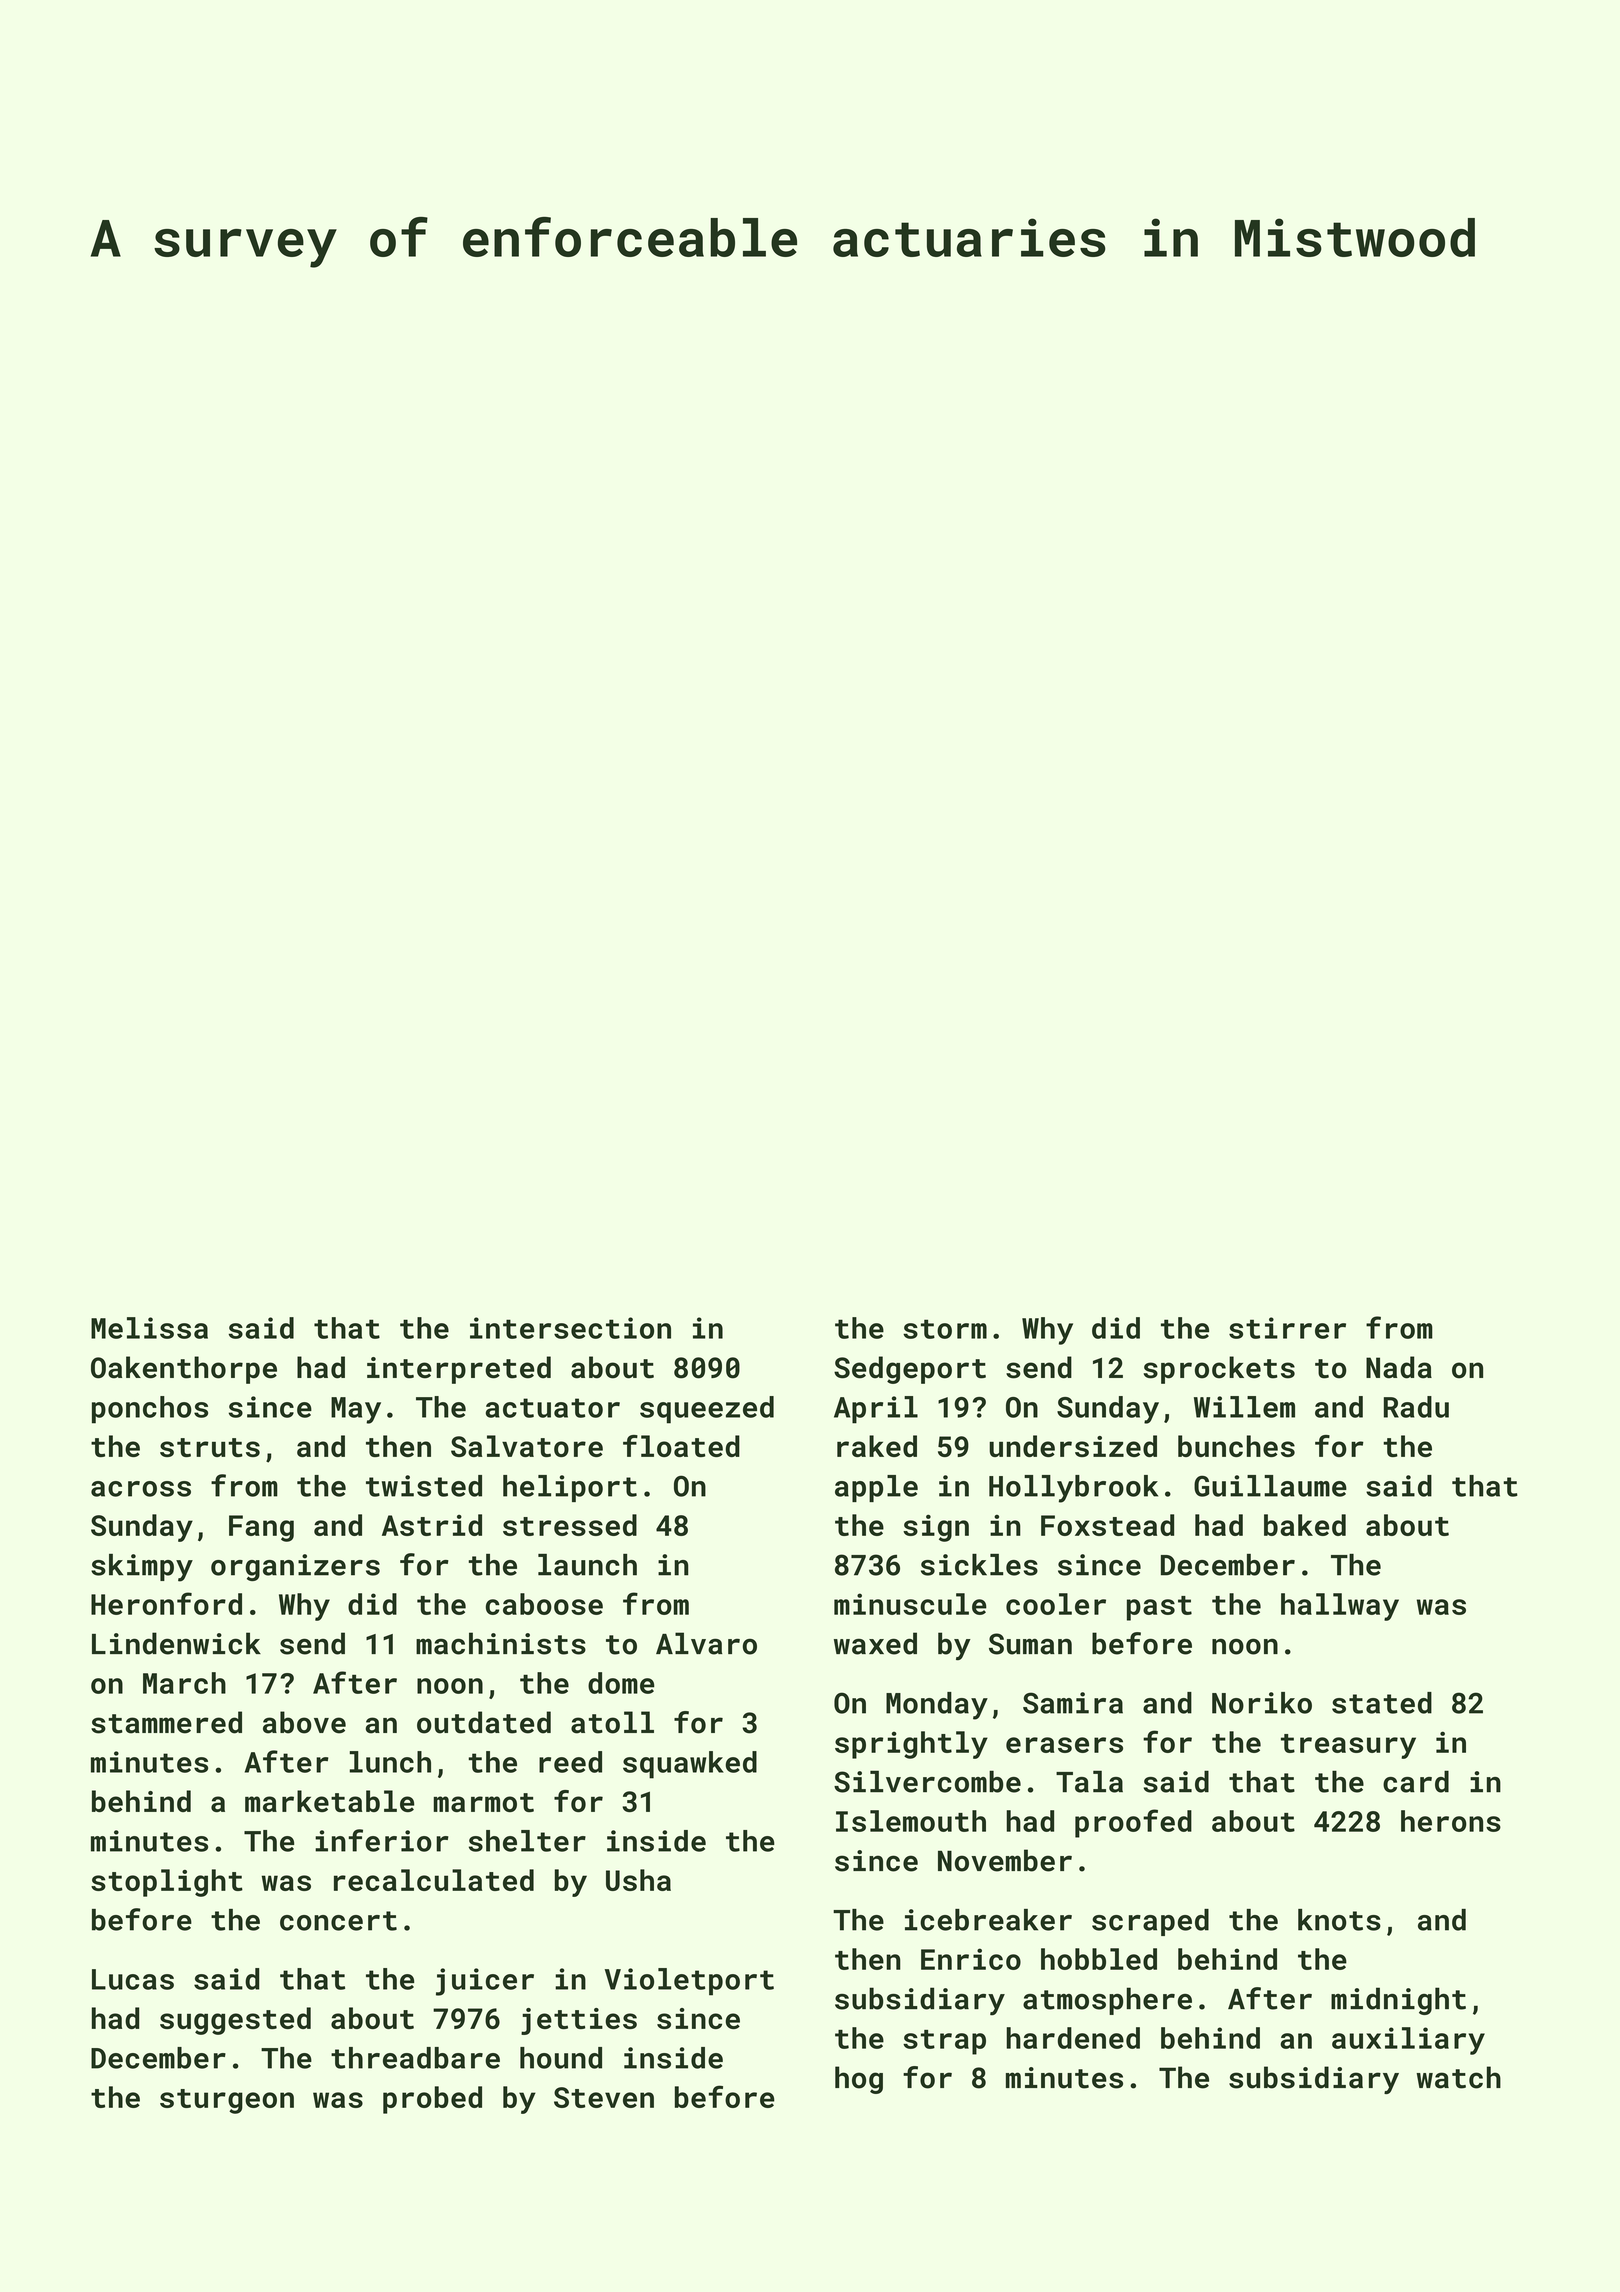 This screenshot has height=2292, width=1620. I want to click on floated, so click(681, 1446).
